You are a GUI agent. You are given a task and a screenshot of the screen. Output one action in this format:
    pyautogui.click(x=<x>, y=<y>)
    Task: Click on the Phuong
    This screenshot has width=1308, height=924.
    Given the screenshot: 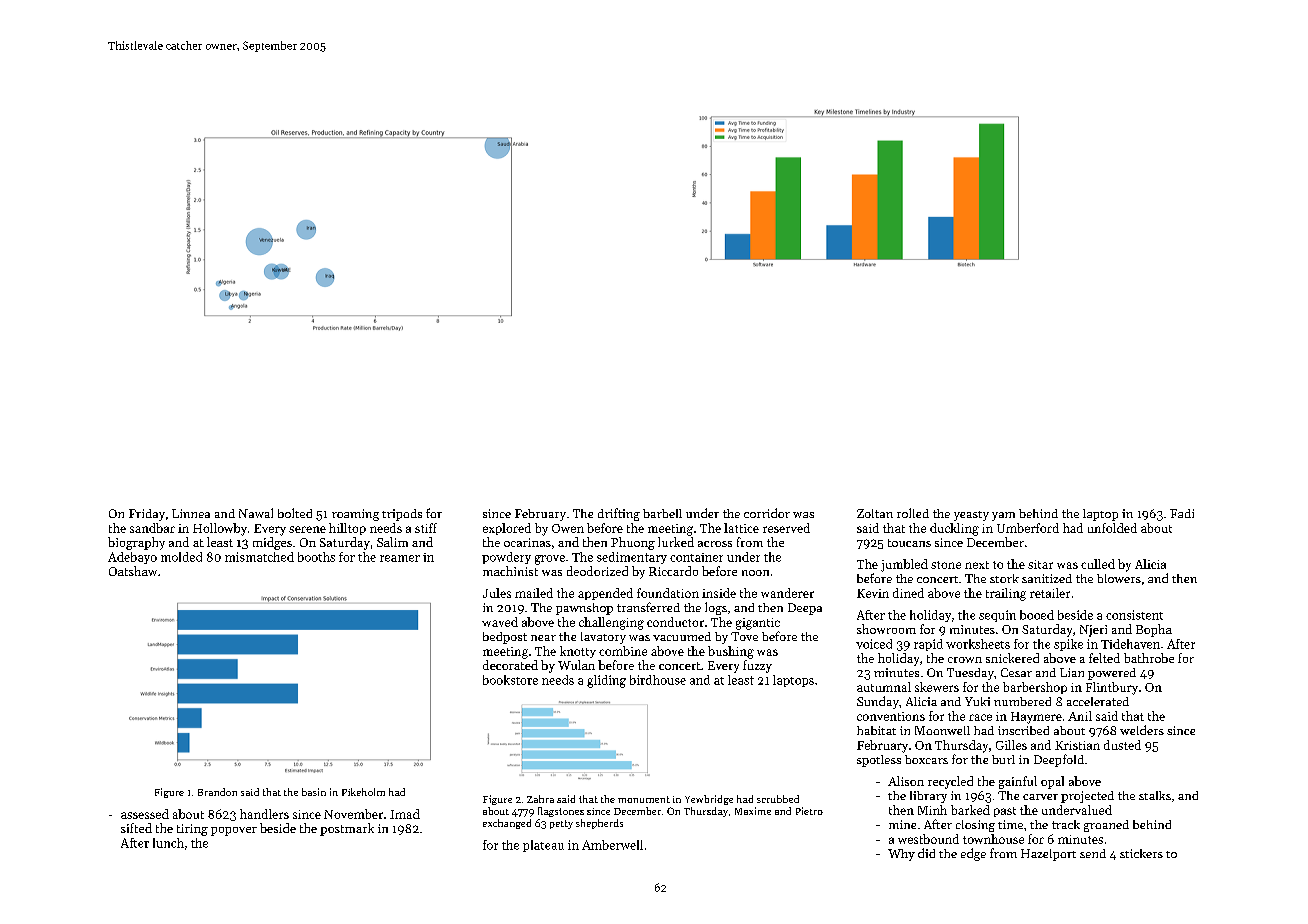 What is the action you would take?
    pyautogui.click(x=633, y=543)
